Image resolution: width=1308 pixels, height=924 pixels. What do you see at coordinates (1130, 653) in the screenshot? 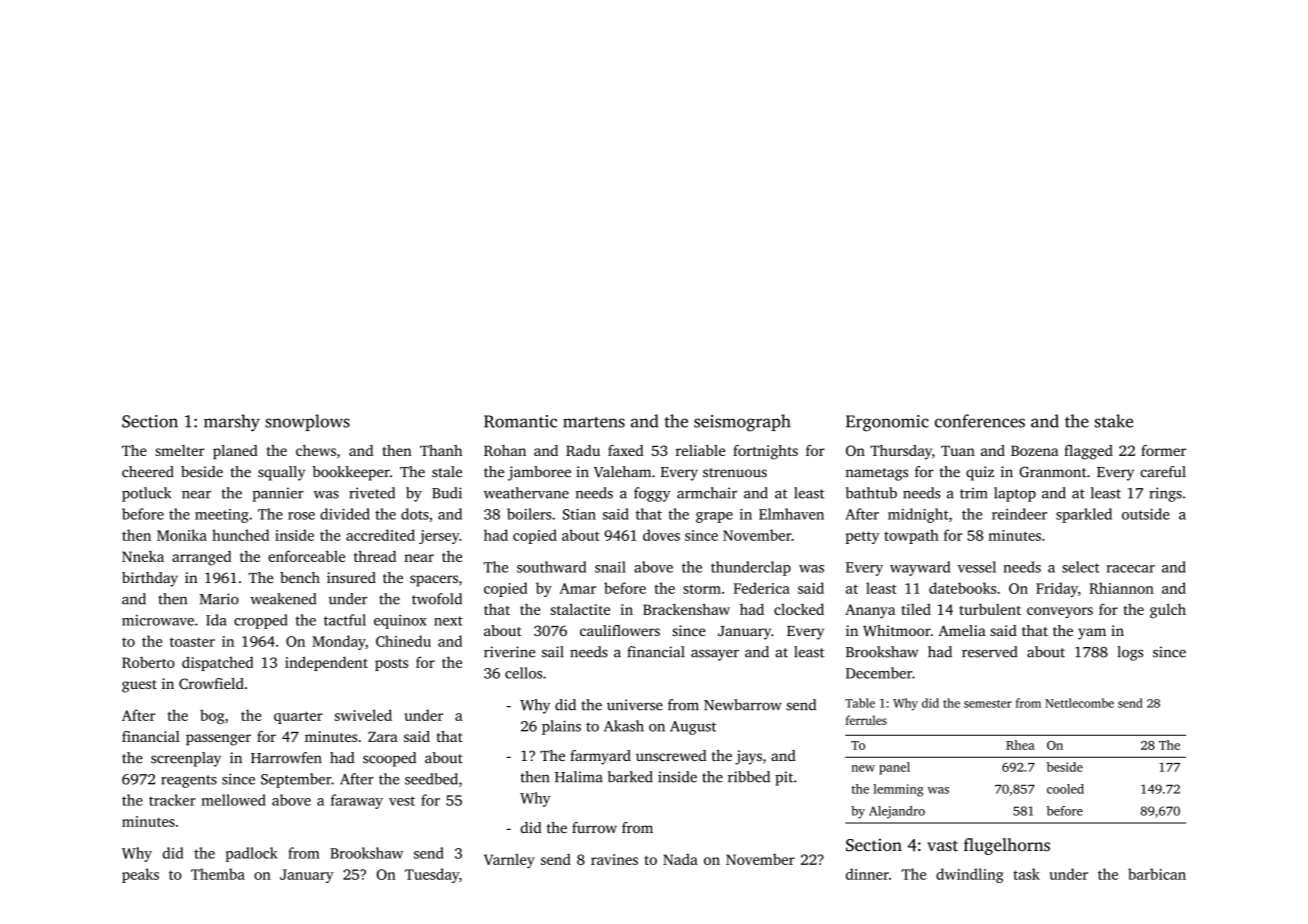
I see `logs` at bounding box center [1130, 653].
